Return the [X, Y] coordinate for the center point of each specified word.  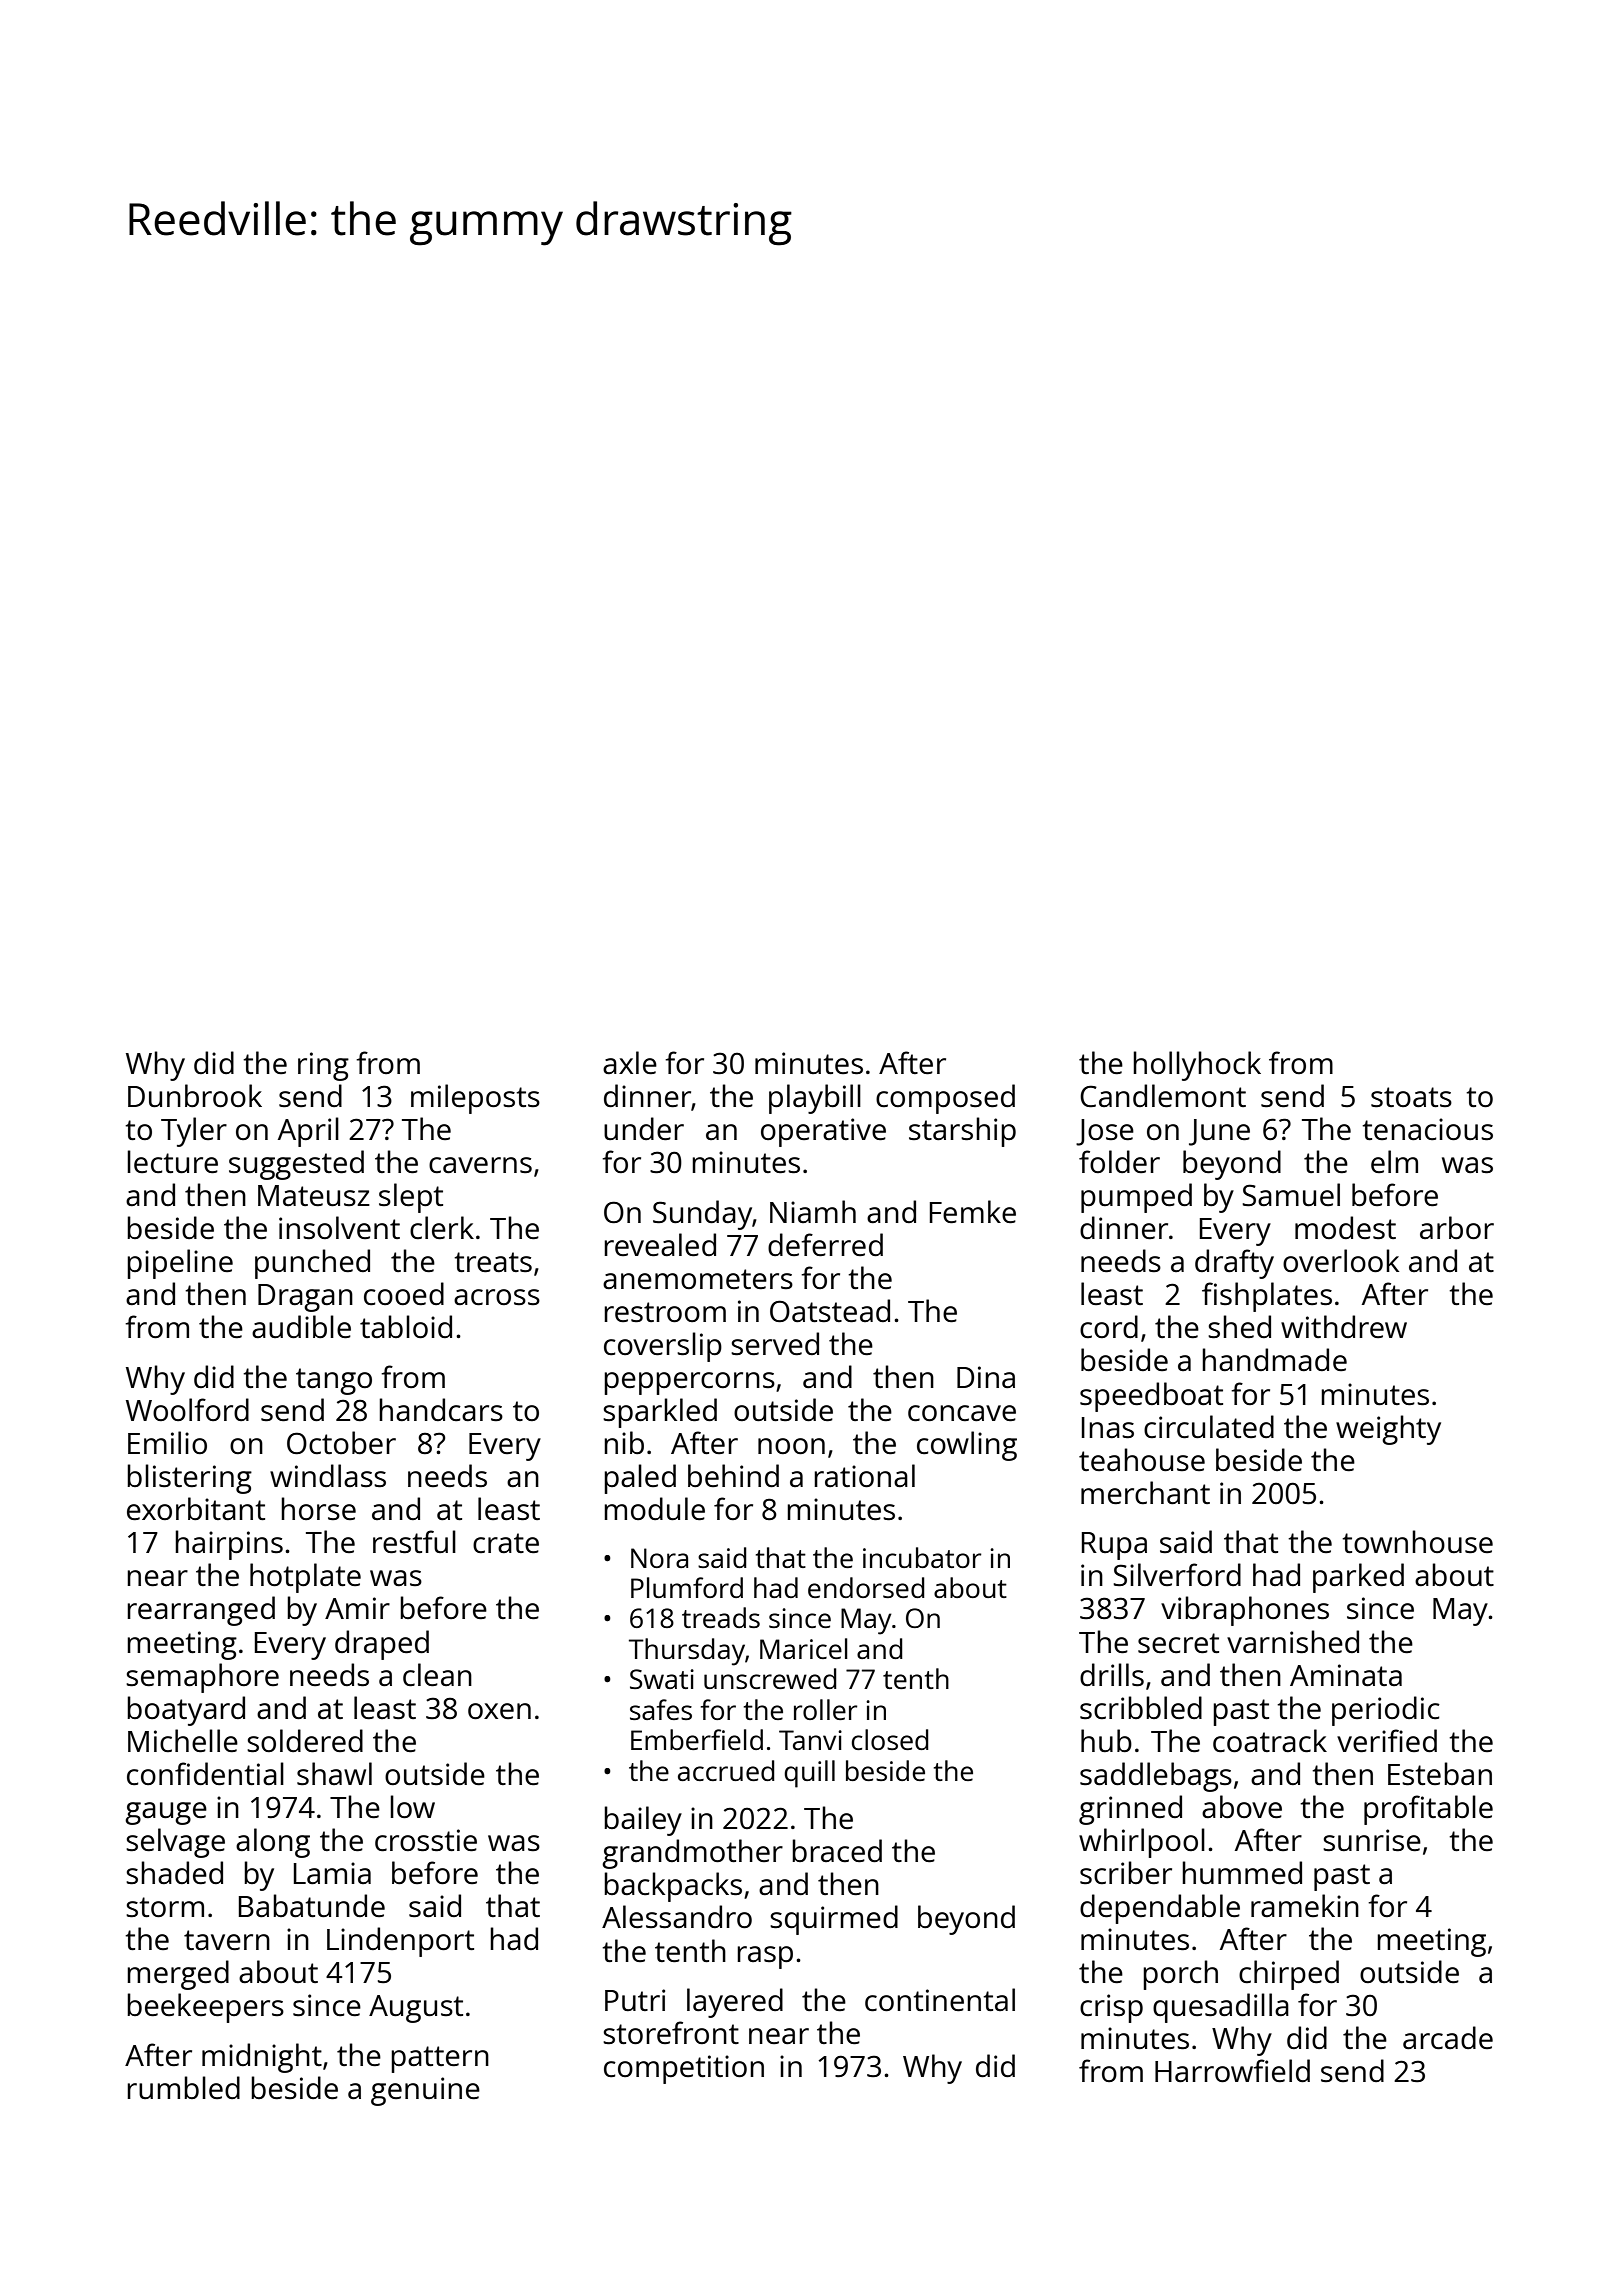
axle [630, 1062]
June [1219, 1132]
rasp [765, 1957]
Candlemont [1163, 1096]
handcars [441, 1410]
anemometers [698, 1279]
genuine [425, 2091]
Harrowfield [1232, 2070]
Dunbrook [195, 1095]
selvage [175, 1843]
